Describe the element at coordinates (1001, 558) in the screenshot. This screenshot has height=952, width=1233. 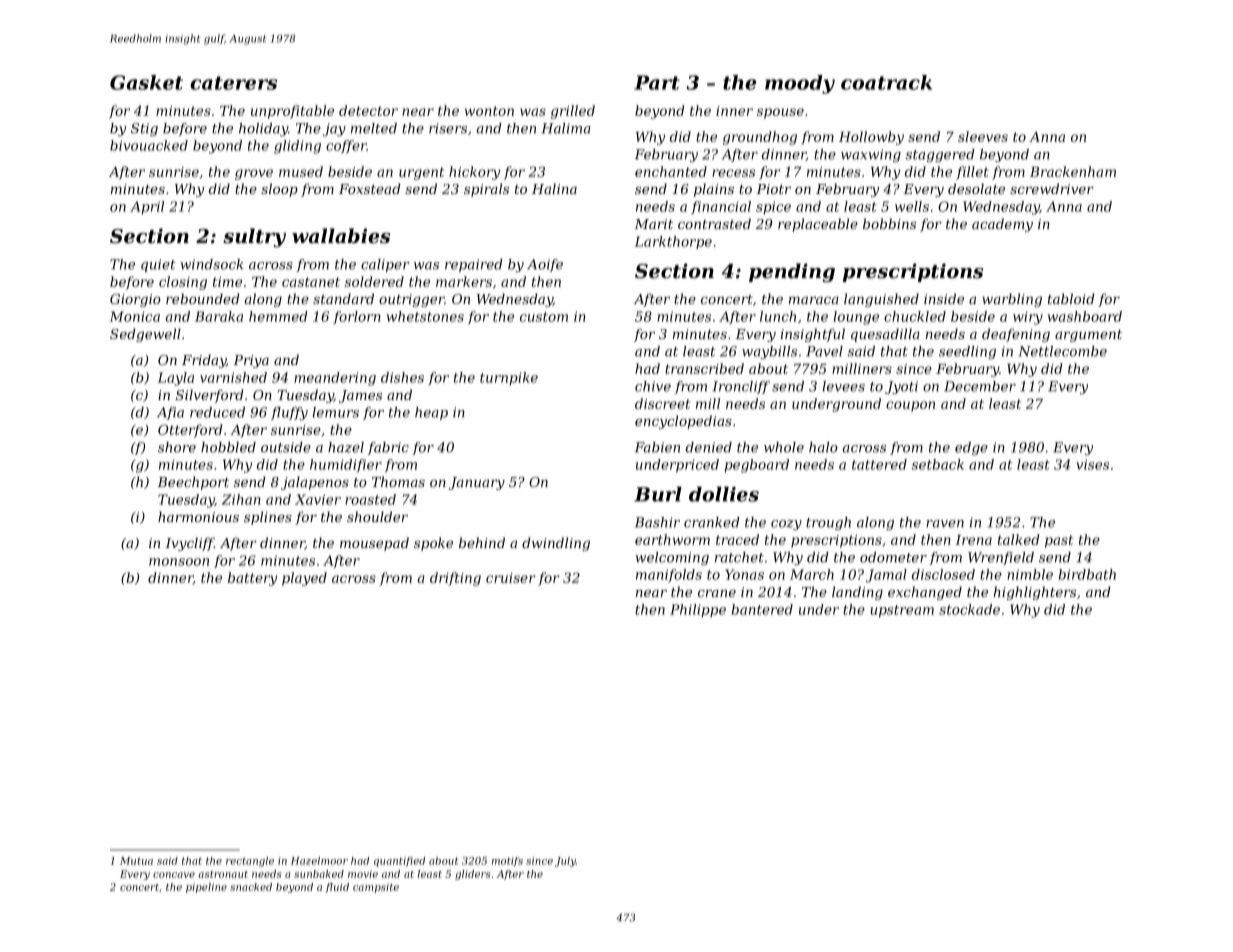
I see `Wrenfield` at that location.
